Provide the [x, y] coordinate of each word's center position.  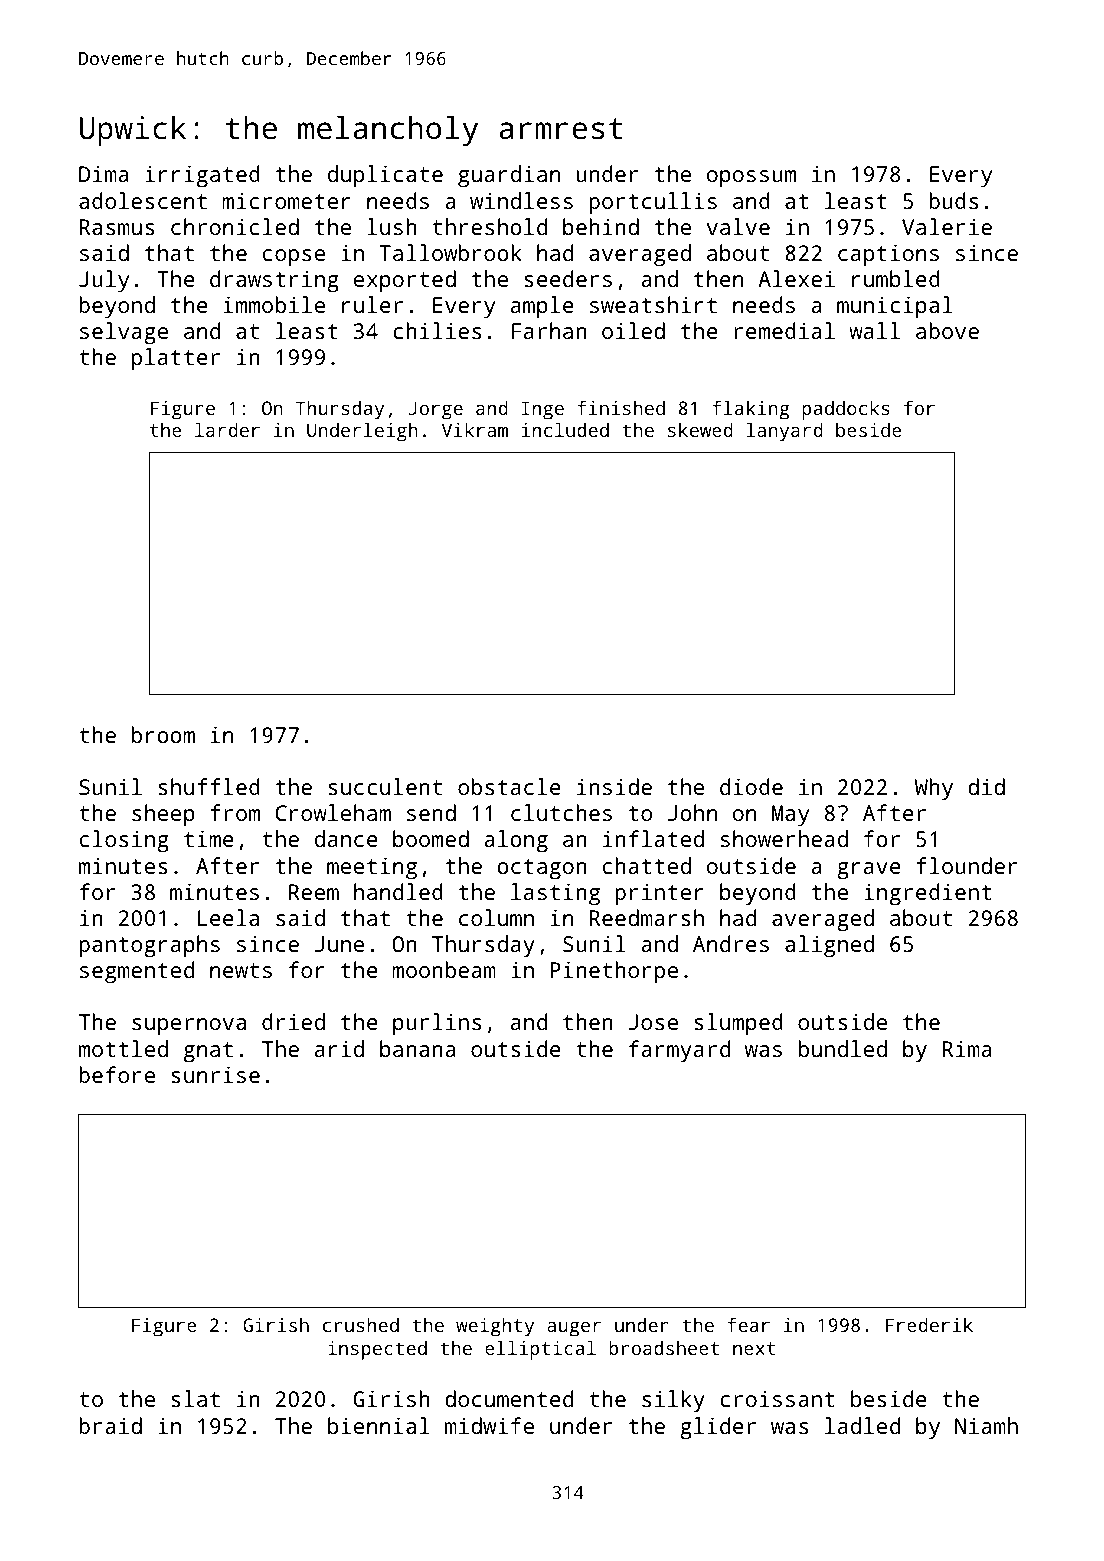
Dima [103, 173]
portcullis [653, 203]
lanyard [784, 432]
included [565, 429]
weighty [495, 1327]
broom [163, 734]
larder [227, 429]
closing [124, 841]
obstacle [509, 786]
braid [110, 1425]
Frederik [929, 1324]
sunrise [215, 1074]
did [986, 786]
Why [934, 789]
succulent [385, 786]
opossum [751, 178]
